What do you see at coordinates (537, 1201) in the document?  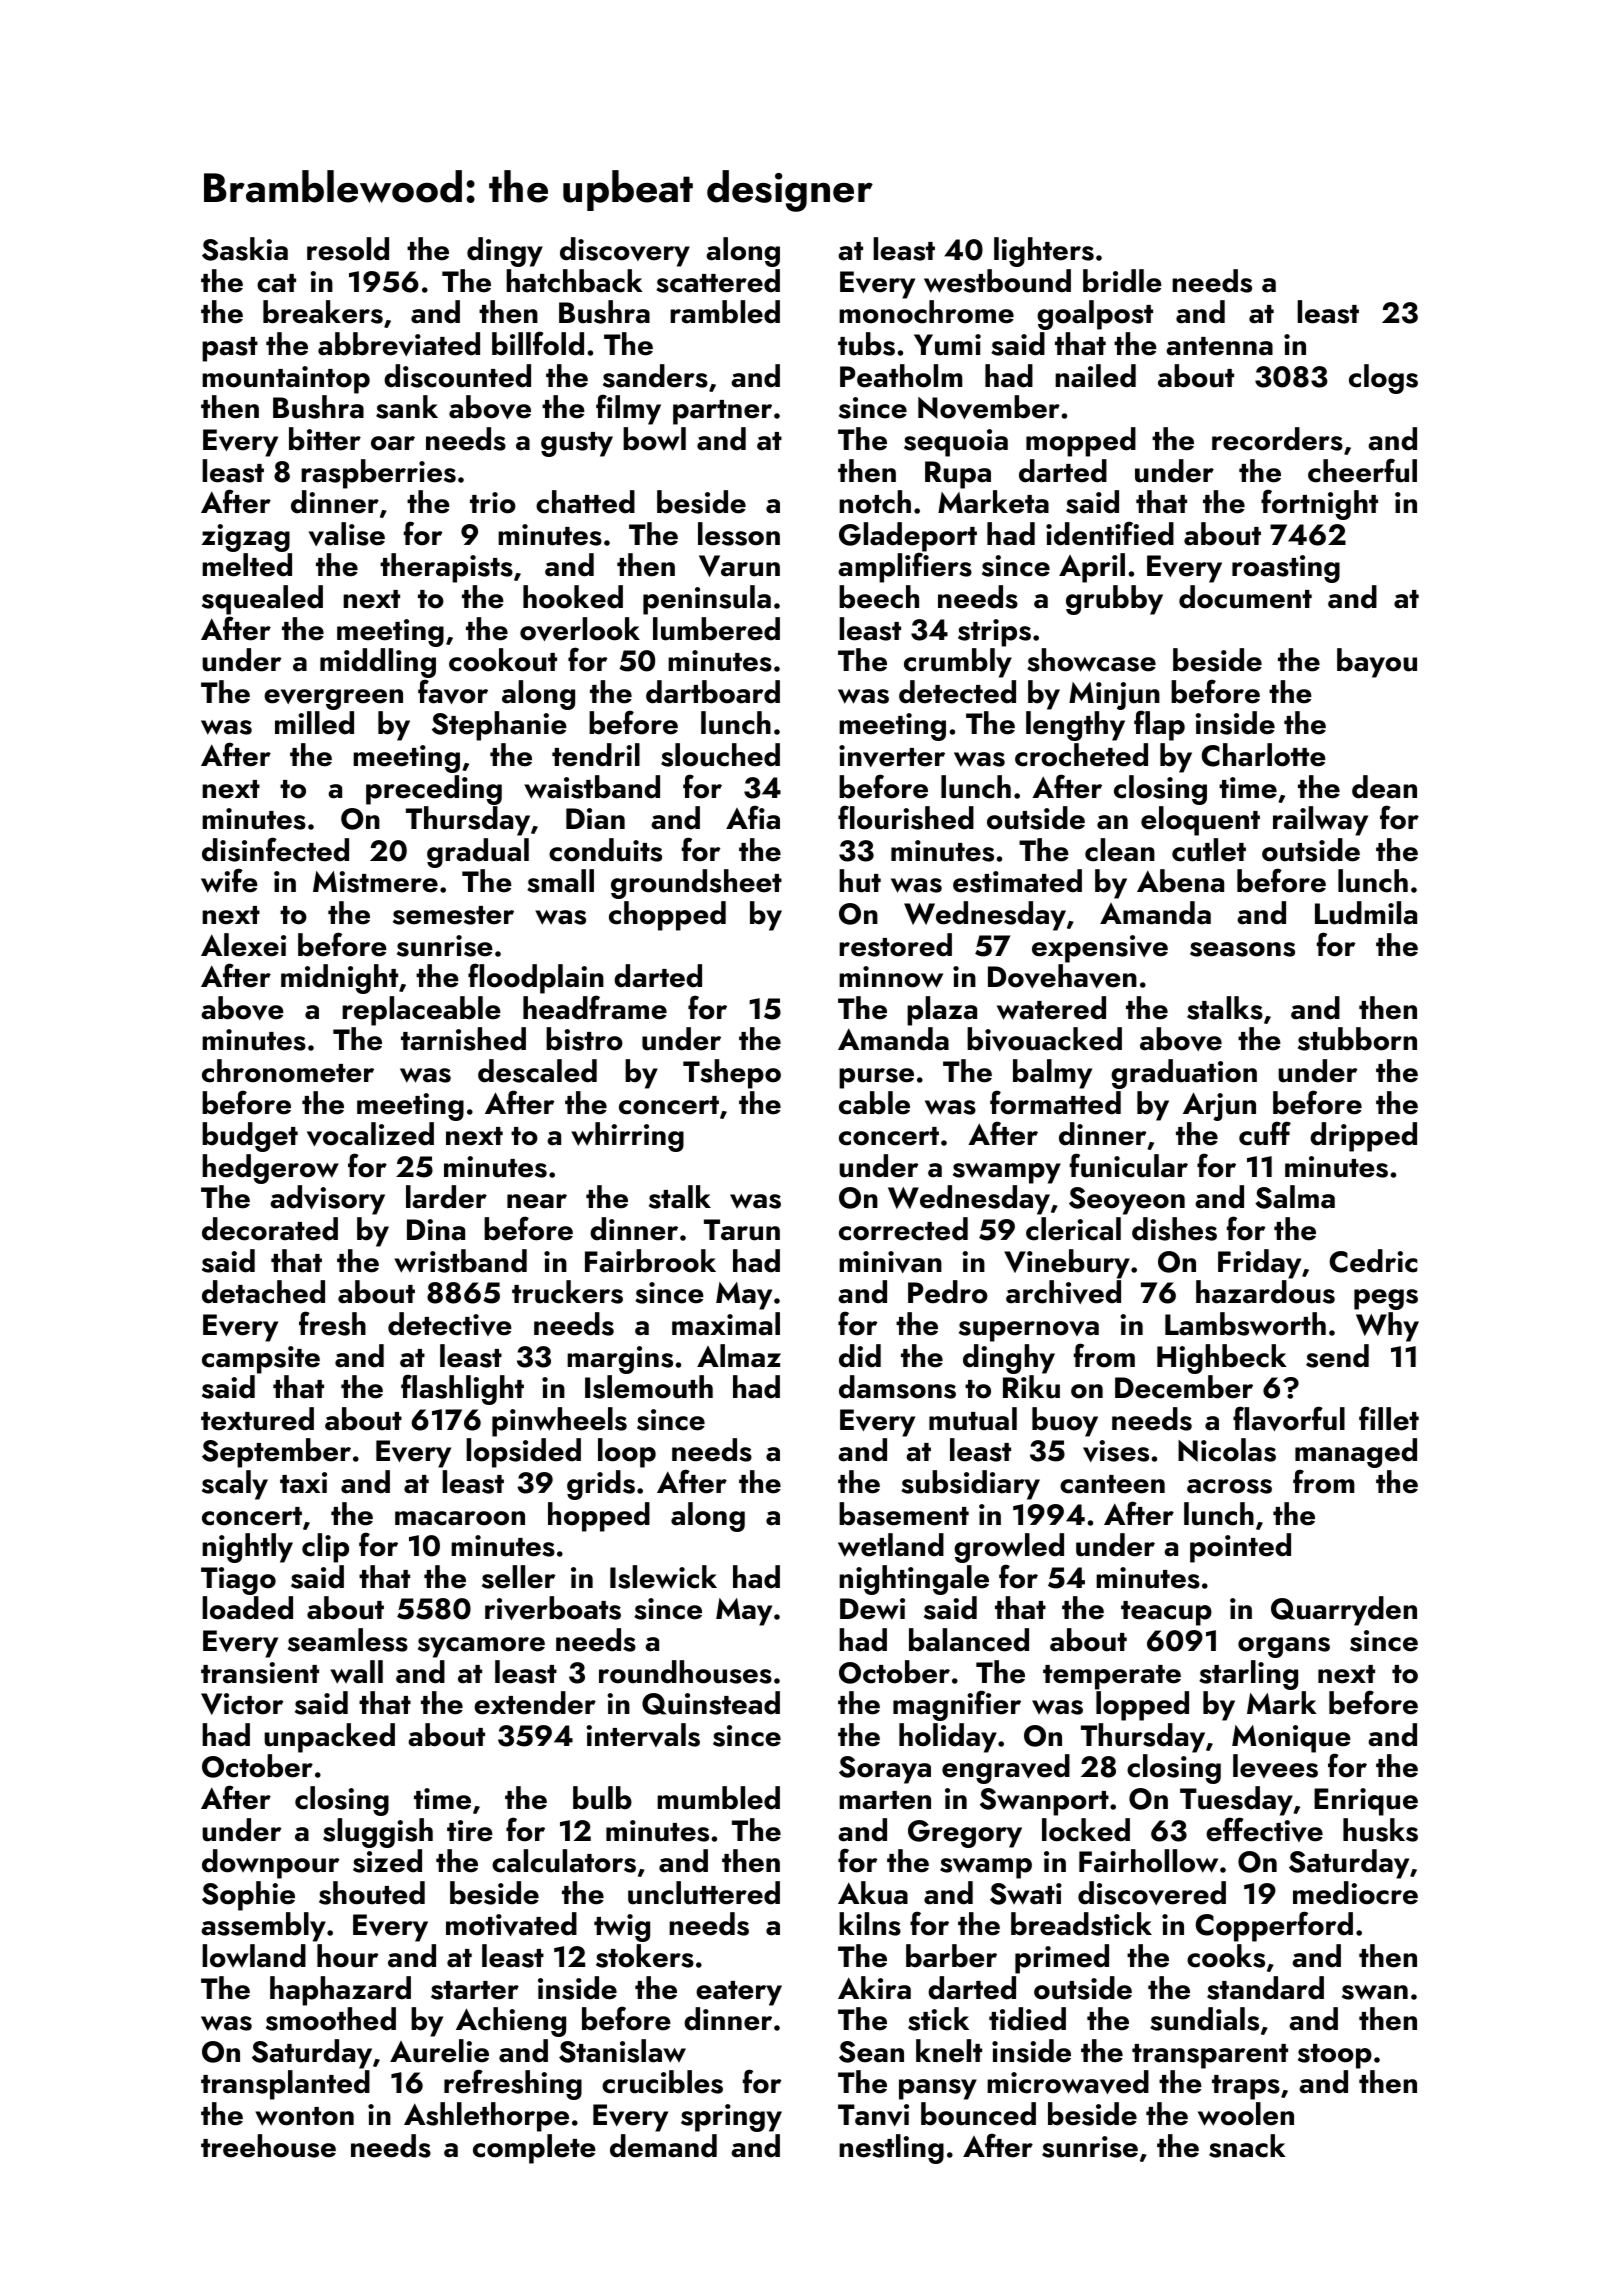 I see `near` at bounding box center [537, 1201].
